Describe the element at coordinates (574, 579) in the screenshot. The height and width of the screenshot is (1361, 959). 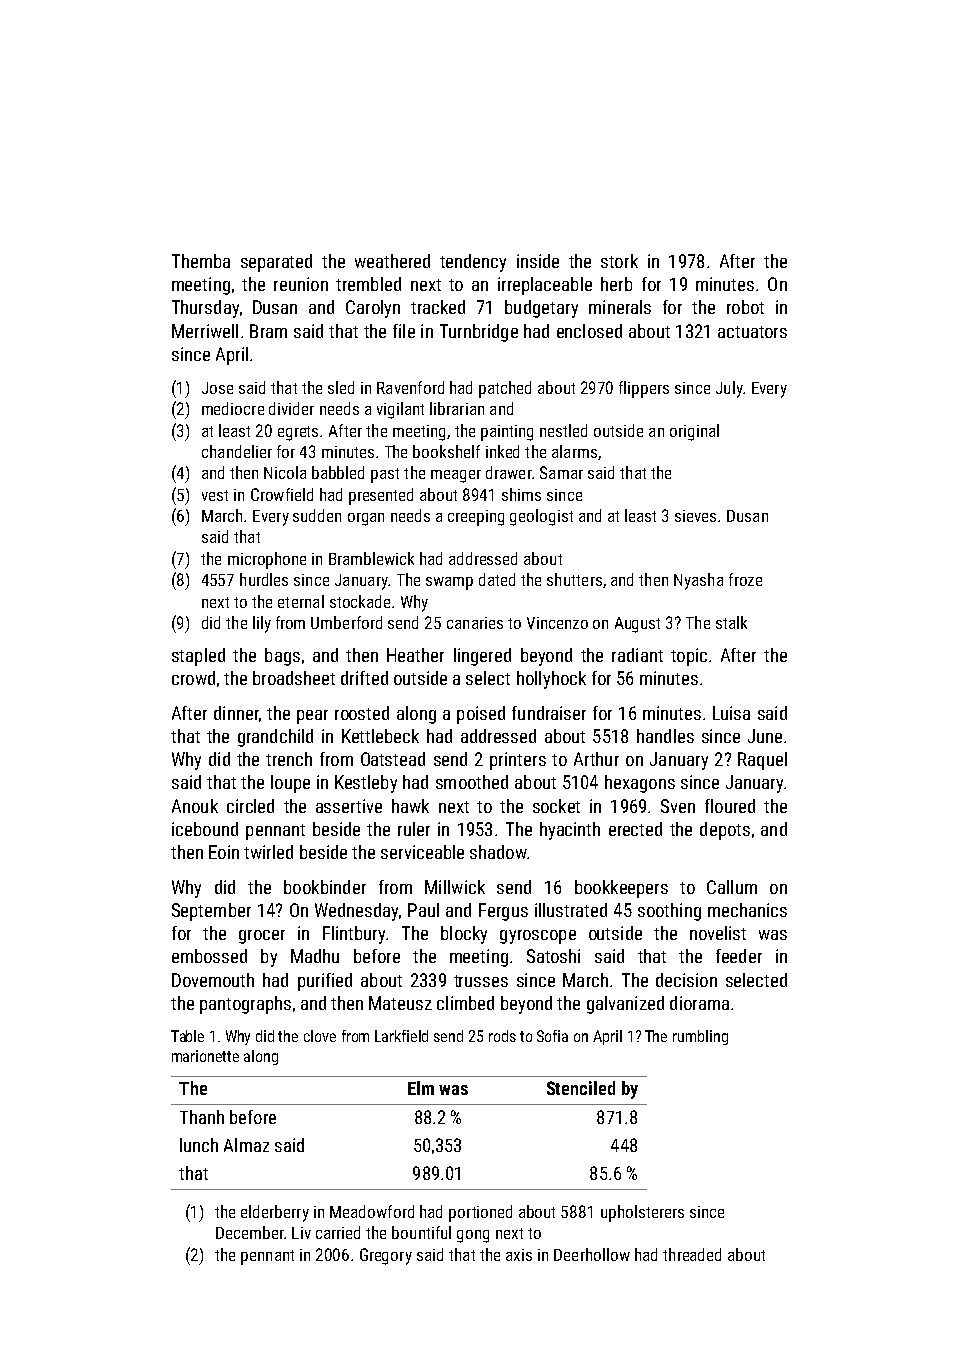
I see `shutters` at that location.
